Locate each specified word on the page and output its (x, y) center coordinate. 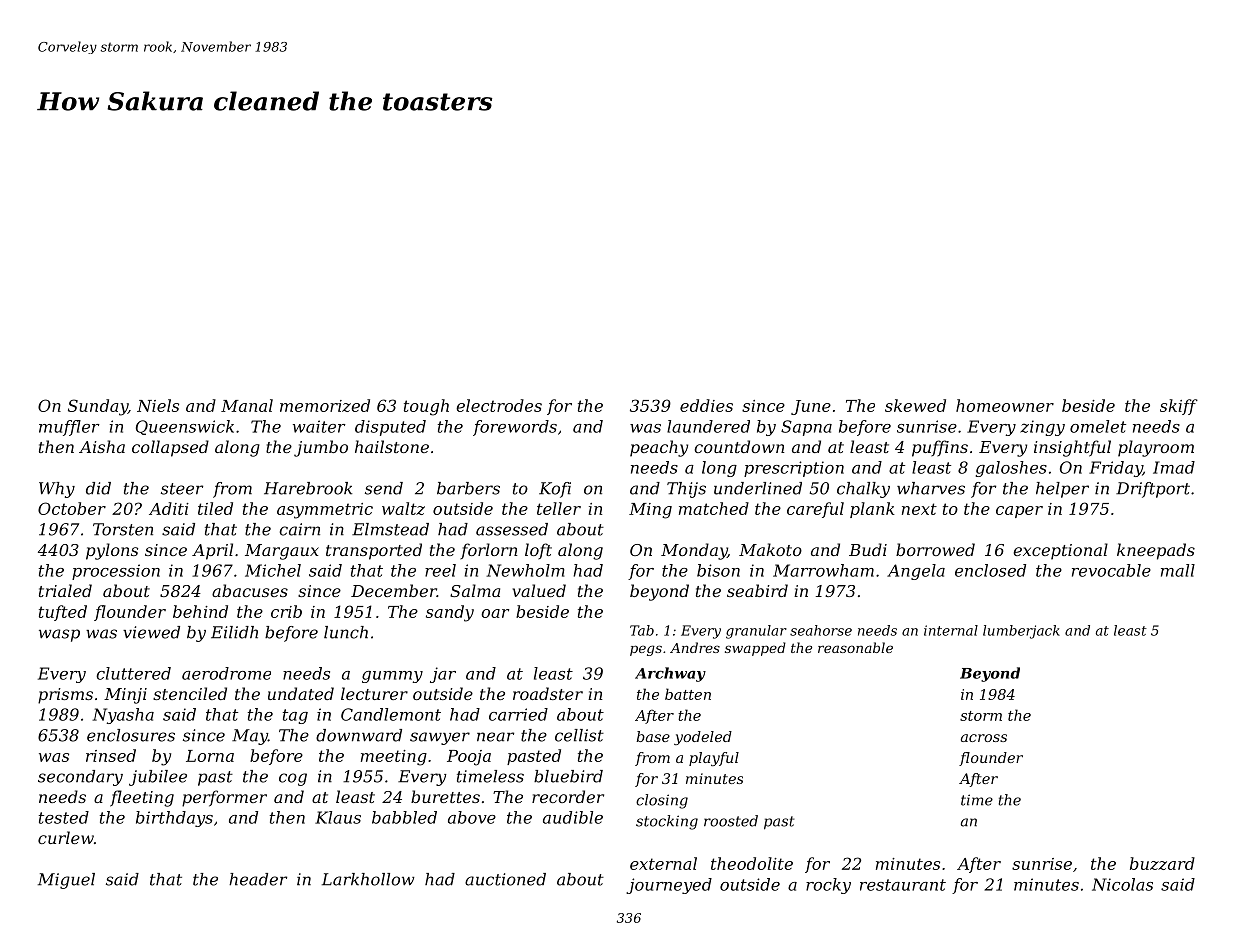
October (72, 508)
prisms (65, 696)
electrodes (499, 405)
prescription (794, 469)
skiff (1179, 407)
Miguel (66, 881)
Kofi (555, 490)
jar (443, 675)
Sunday (98, 407)
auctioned (505, 879)
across (984, 738)
